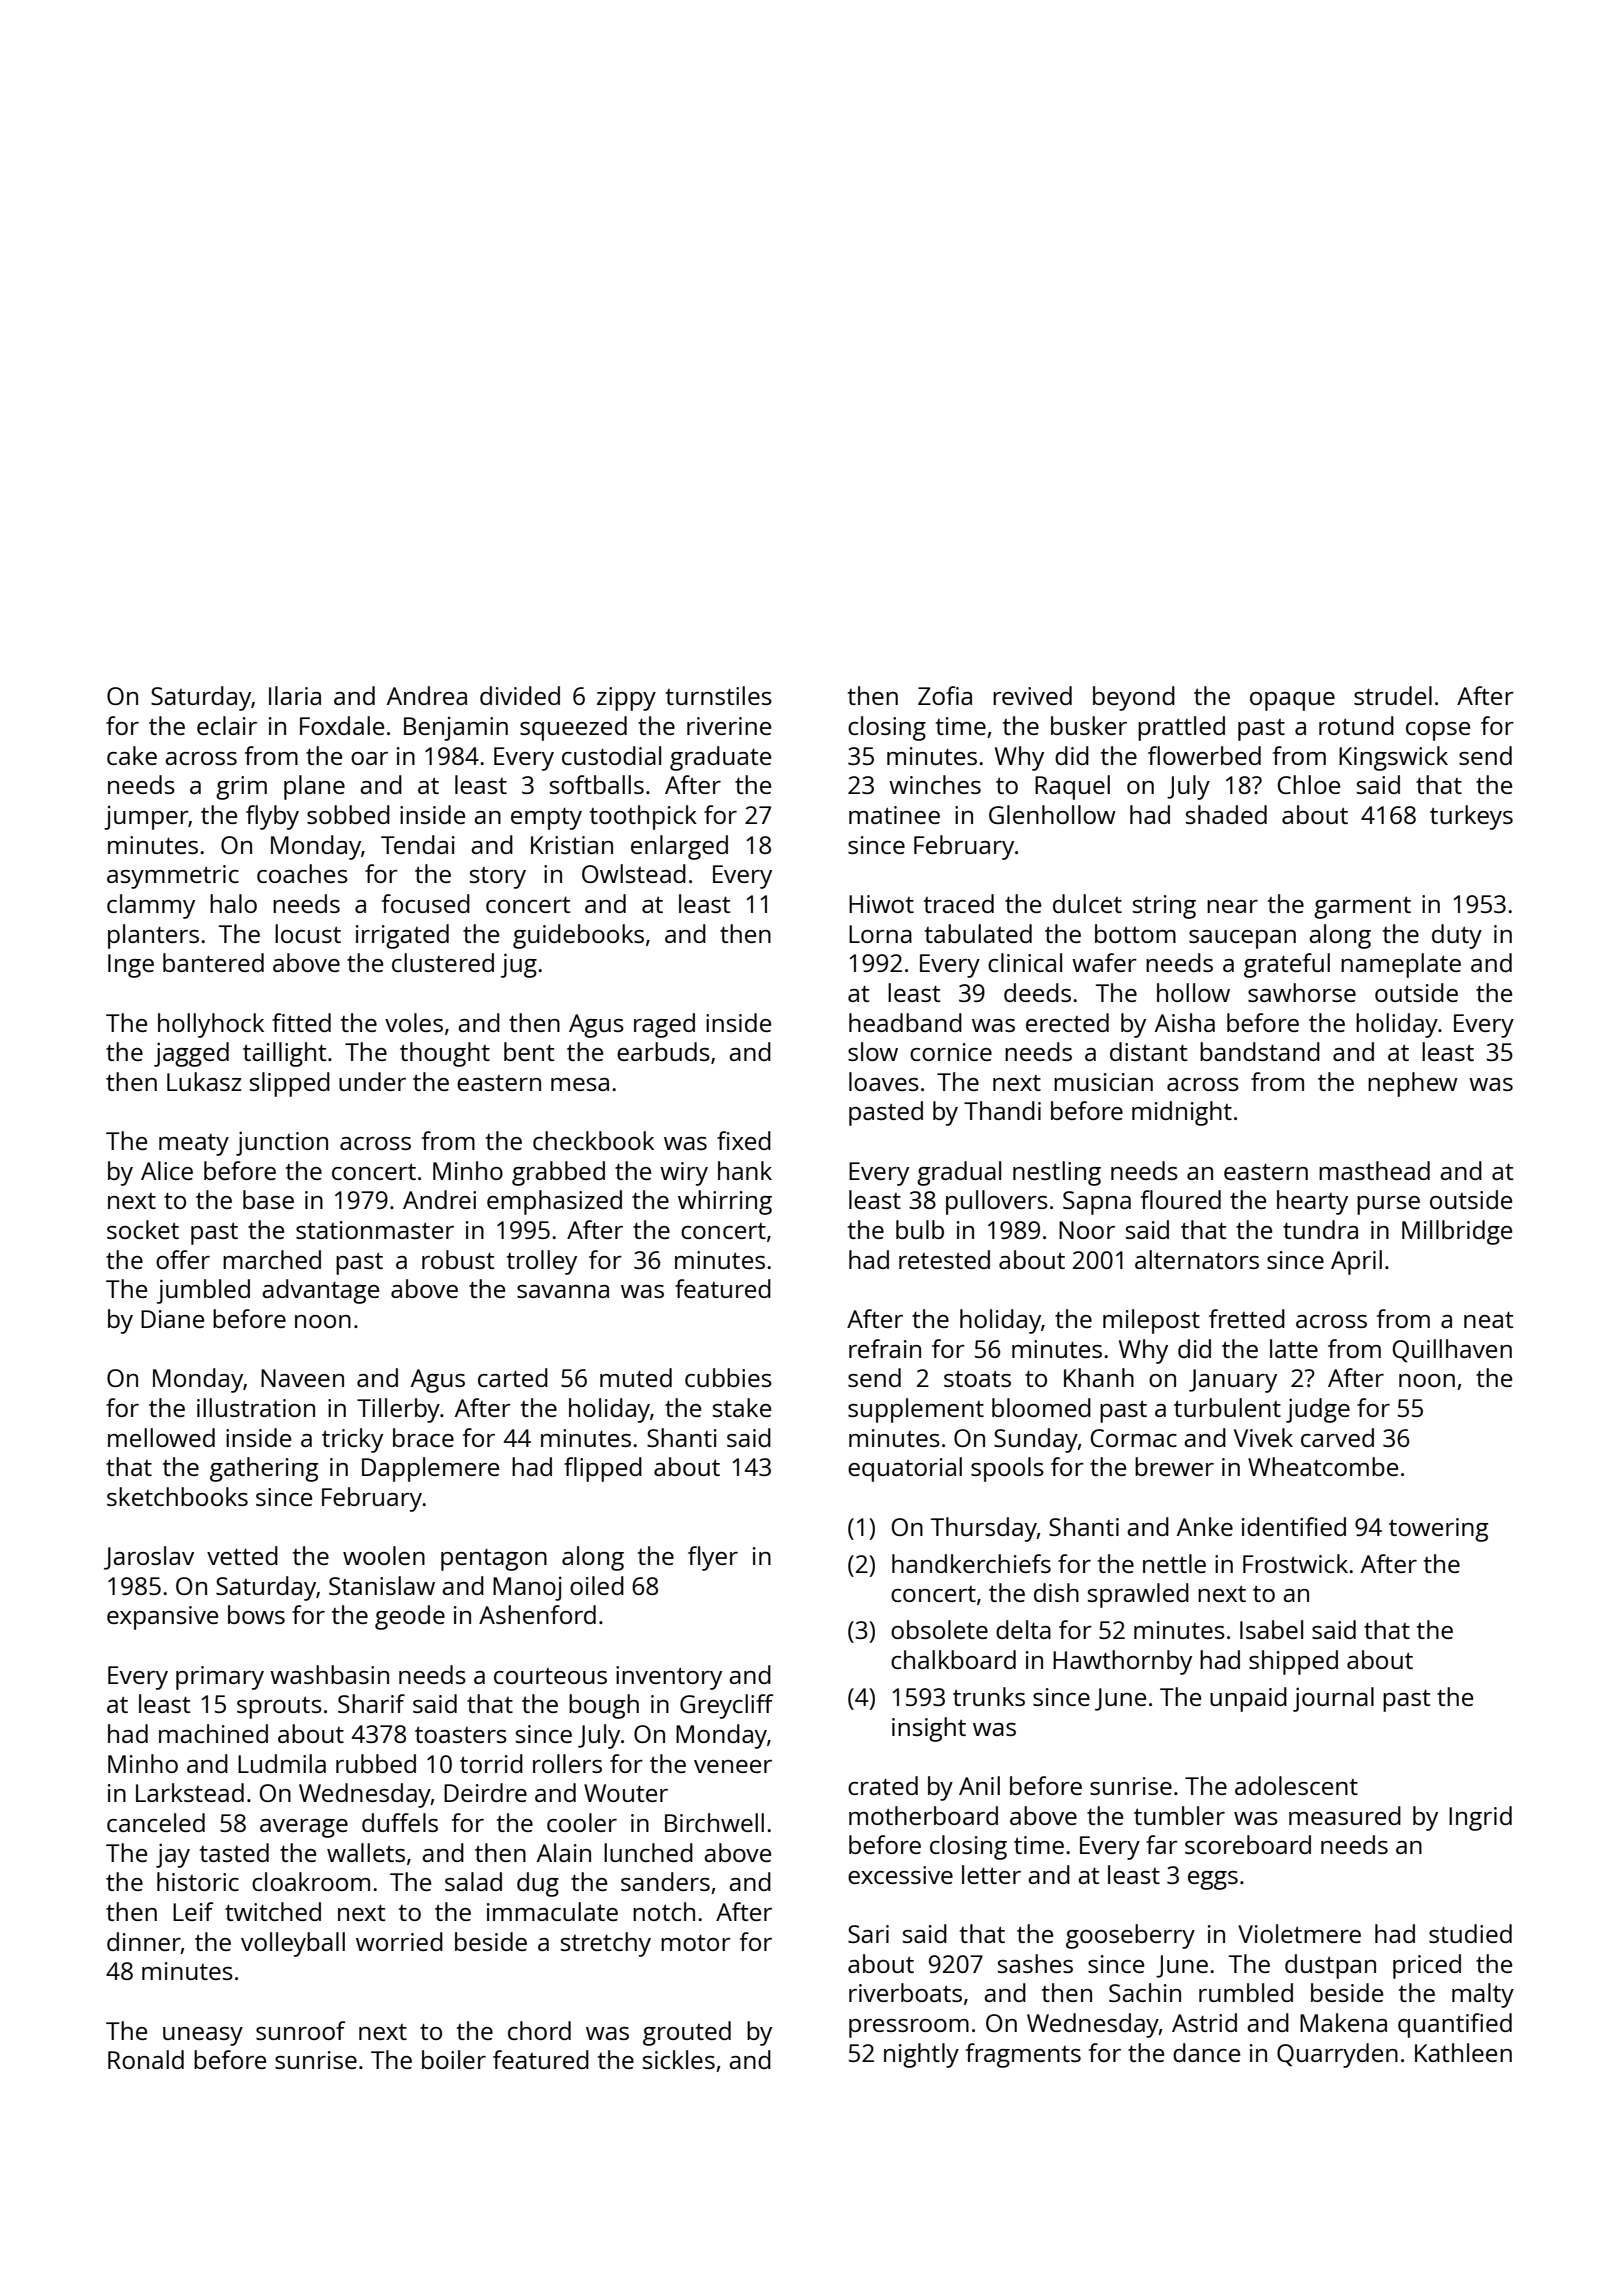 Image resolution: width=1620 pixels, height=2292 pixels. What do you see at coordinates (959, 1173) in the screenshot?
I see `gradual` at bounding box center [959, 1173].
